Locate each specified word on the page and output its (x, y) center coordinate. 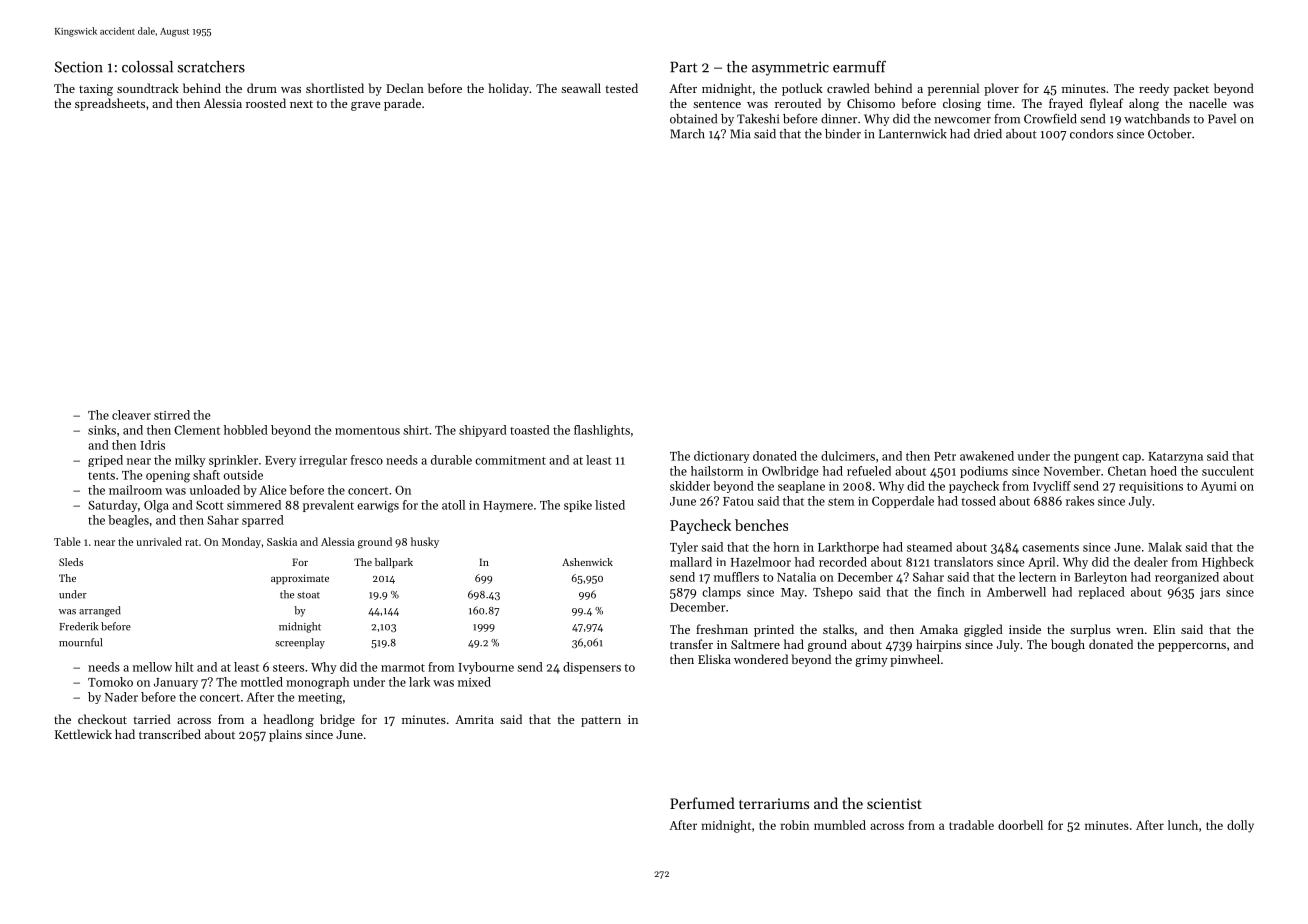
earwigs (378, 507)
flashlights (602, 431)
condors (1091, 134)
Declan (405, 88)
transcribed (170, 734)
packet (1191, 89)
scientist (894, 803)
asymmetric (790, 68)
